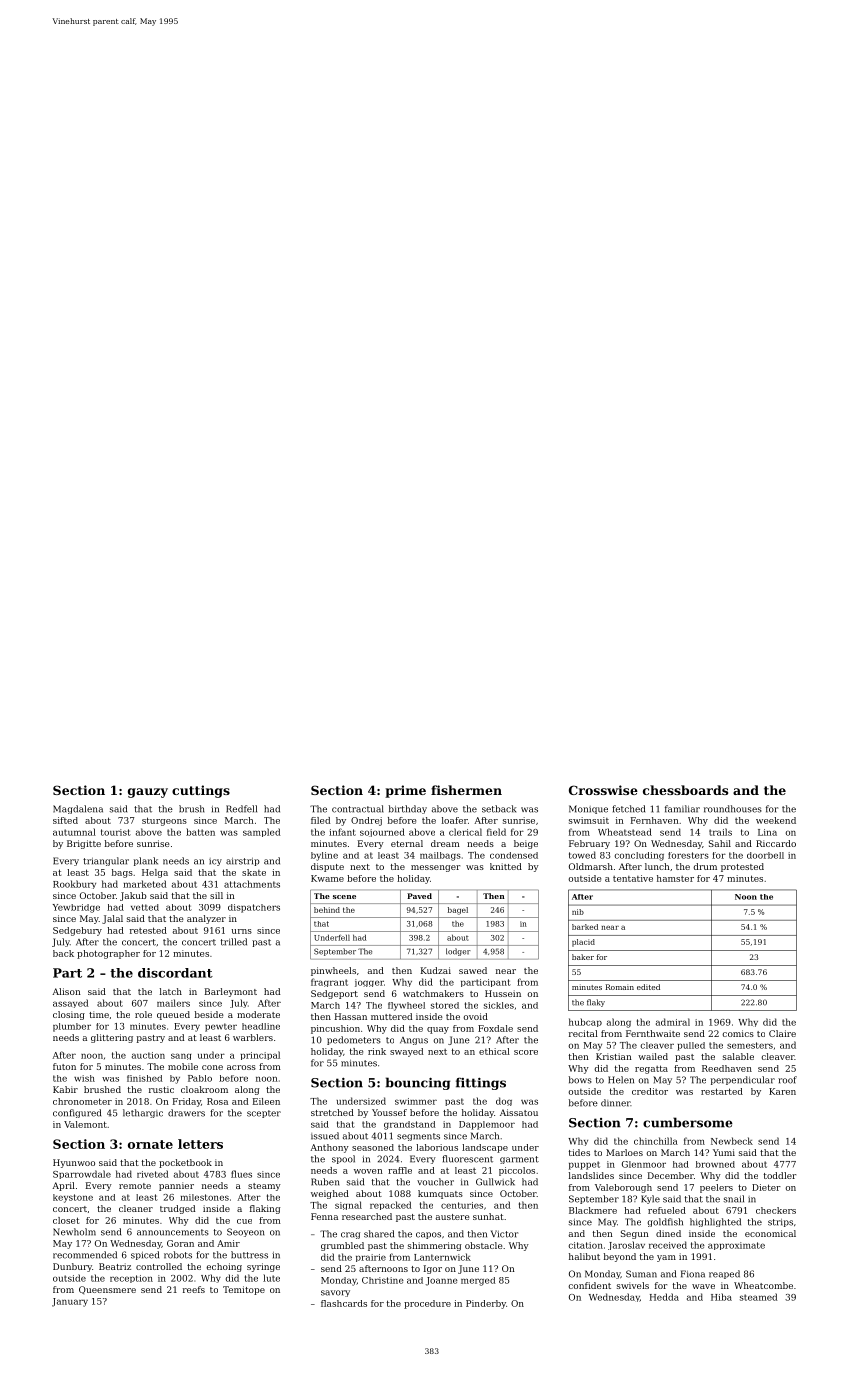 The image size is (849, 1400). I want to click on segments, so click(418, 1137).
